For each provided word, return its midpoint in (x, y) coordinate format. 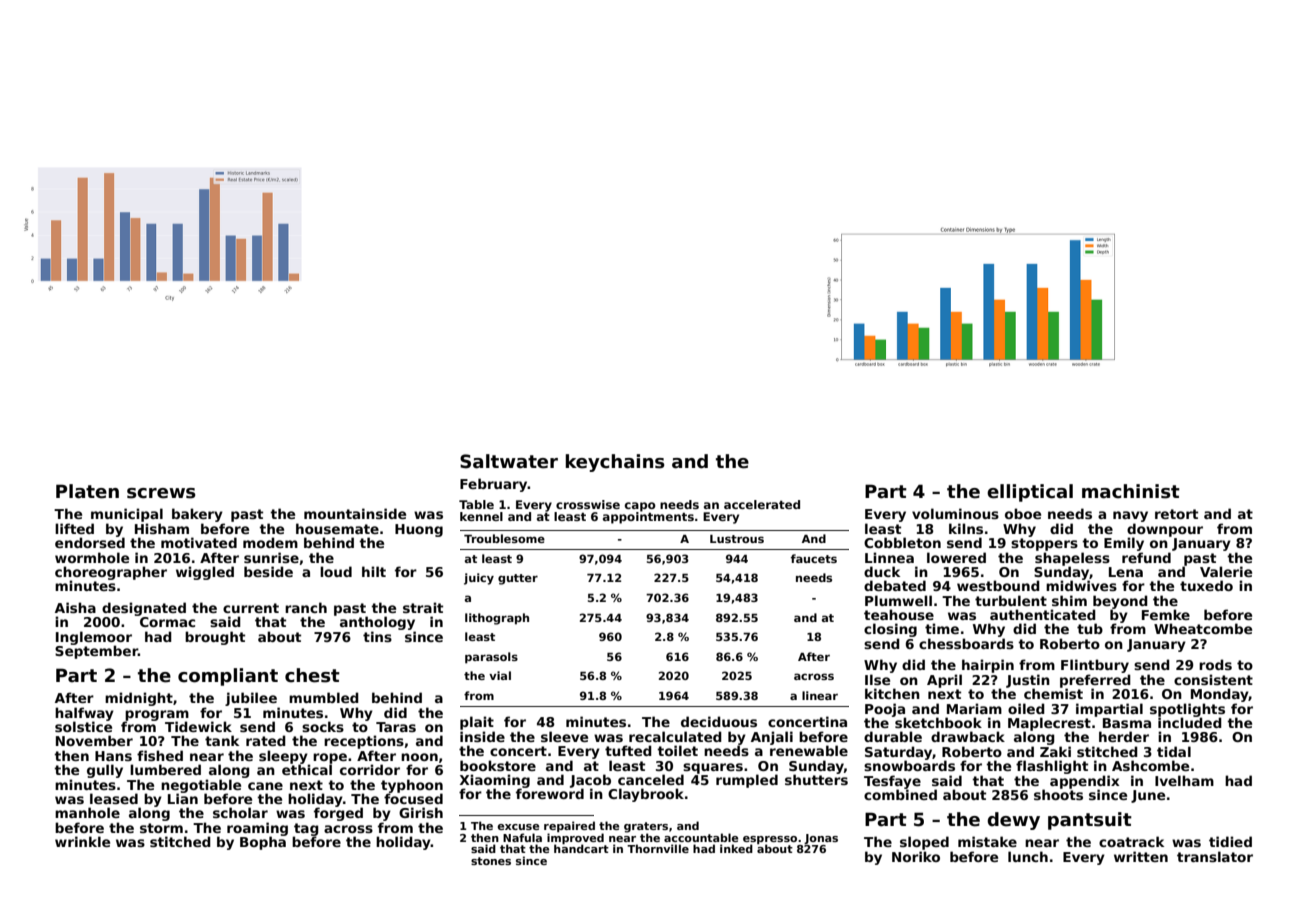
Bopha (263, 843)
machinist (1131, 491)
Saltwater (509, 461)
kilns (966, 528)
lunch (1028, 856)
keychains (615, 463)
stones (491, 861)
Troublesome (504, 538)
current (251, 608)
